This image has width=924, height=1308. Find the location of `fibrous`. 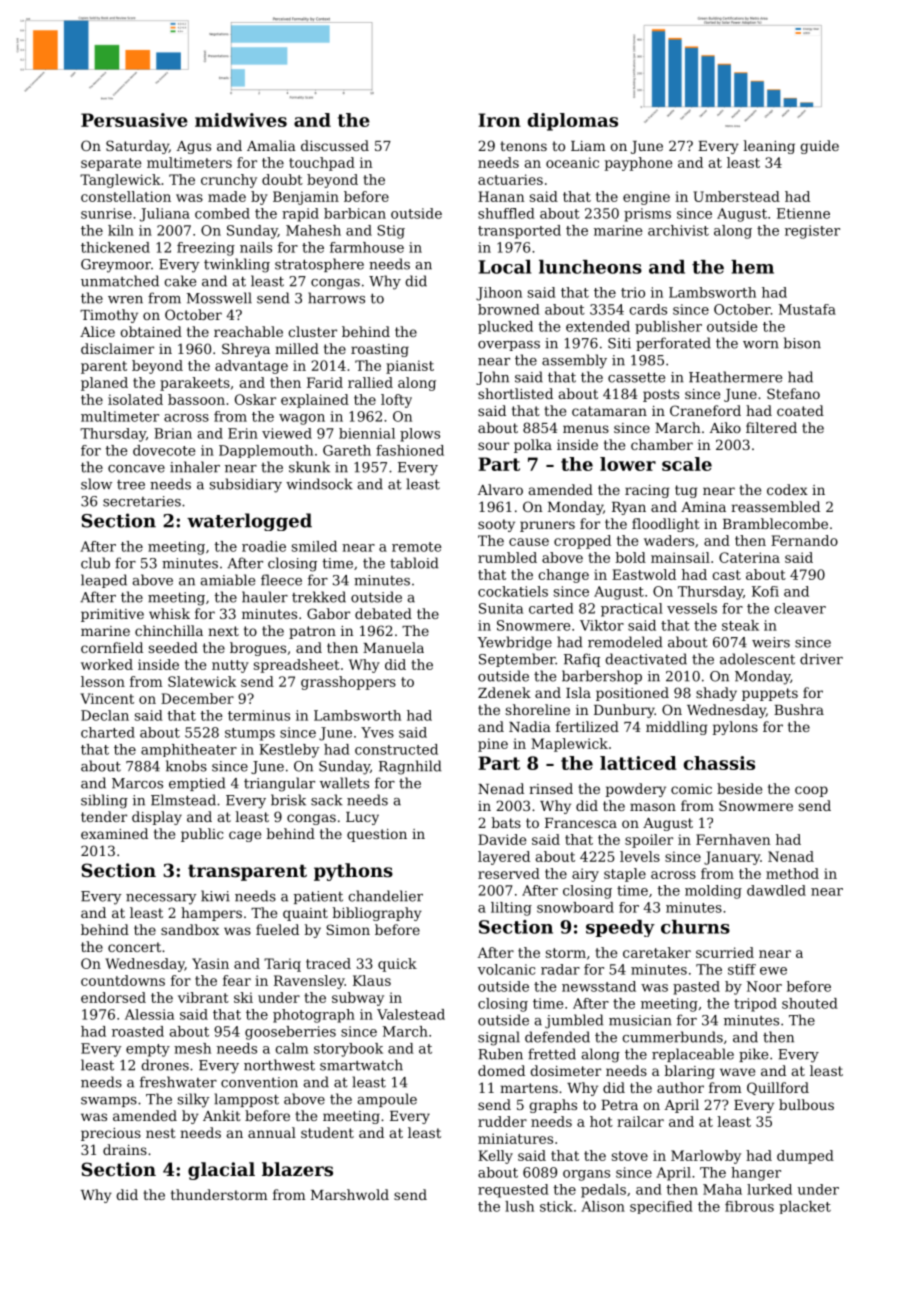

fibrous is located at coordinates (749, 1206).
